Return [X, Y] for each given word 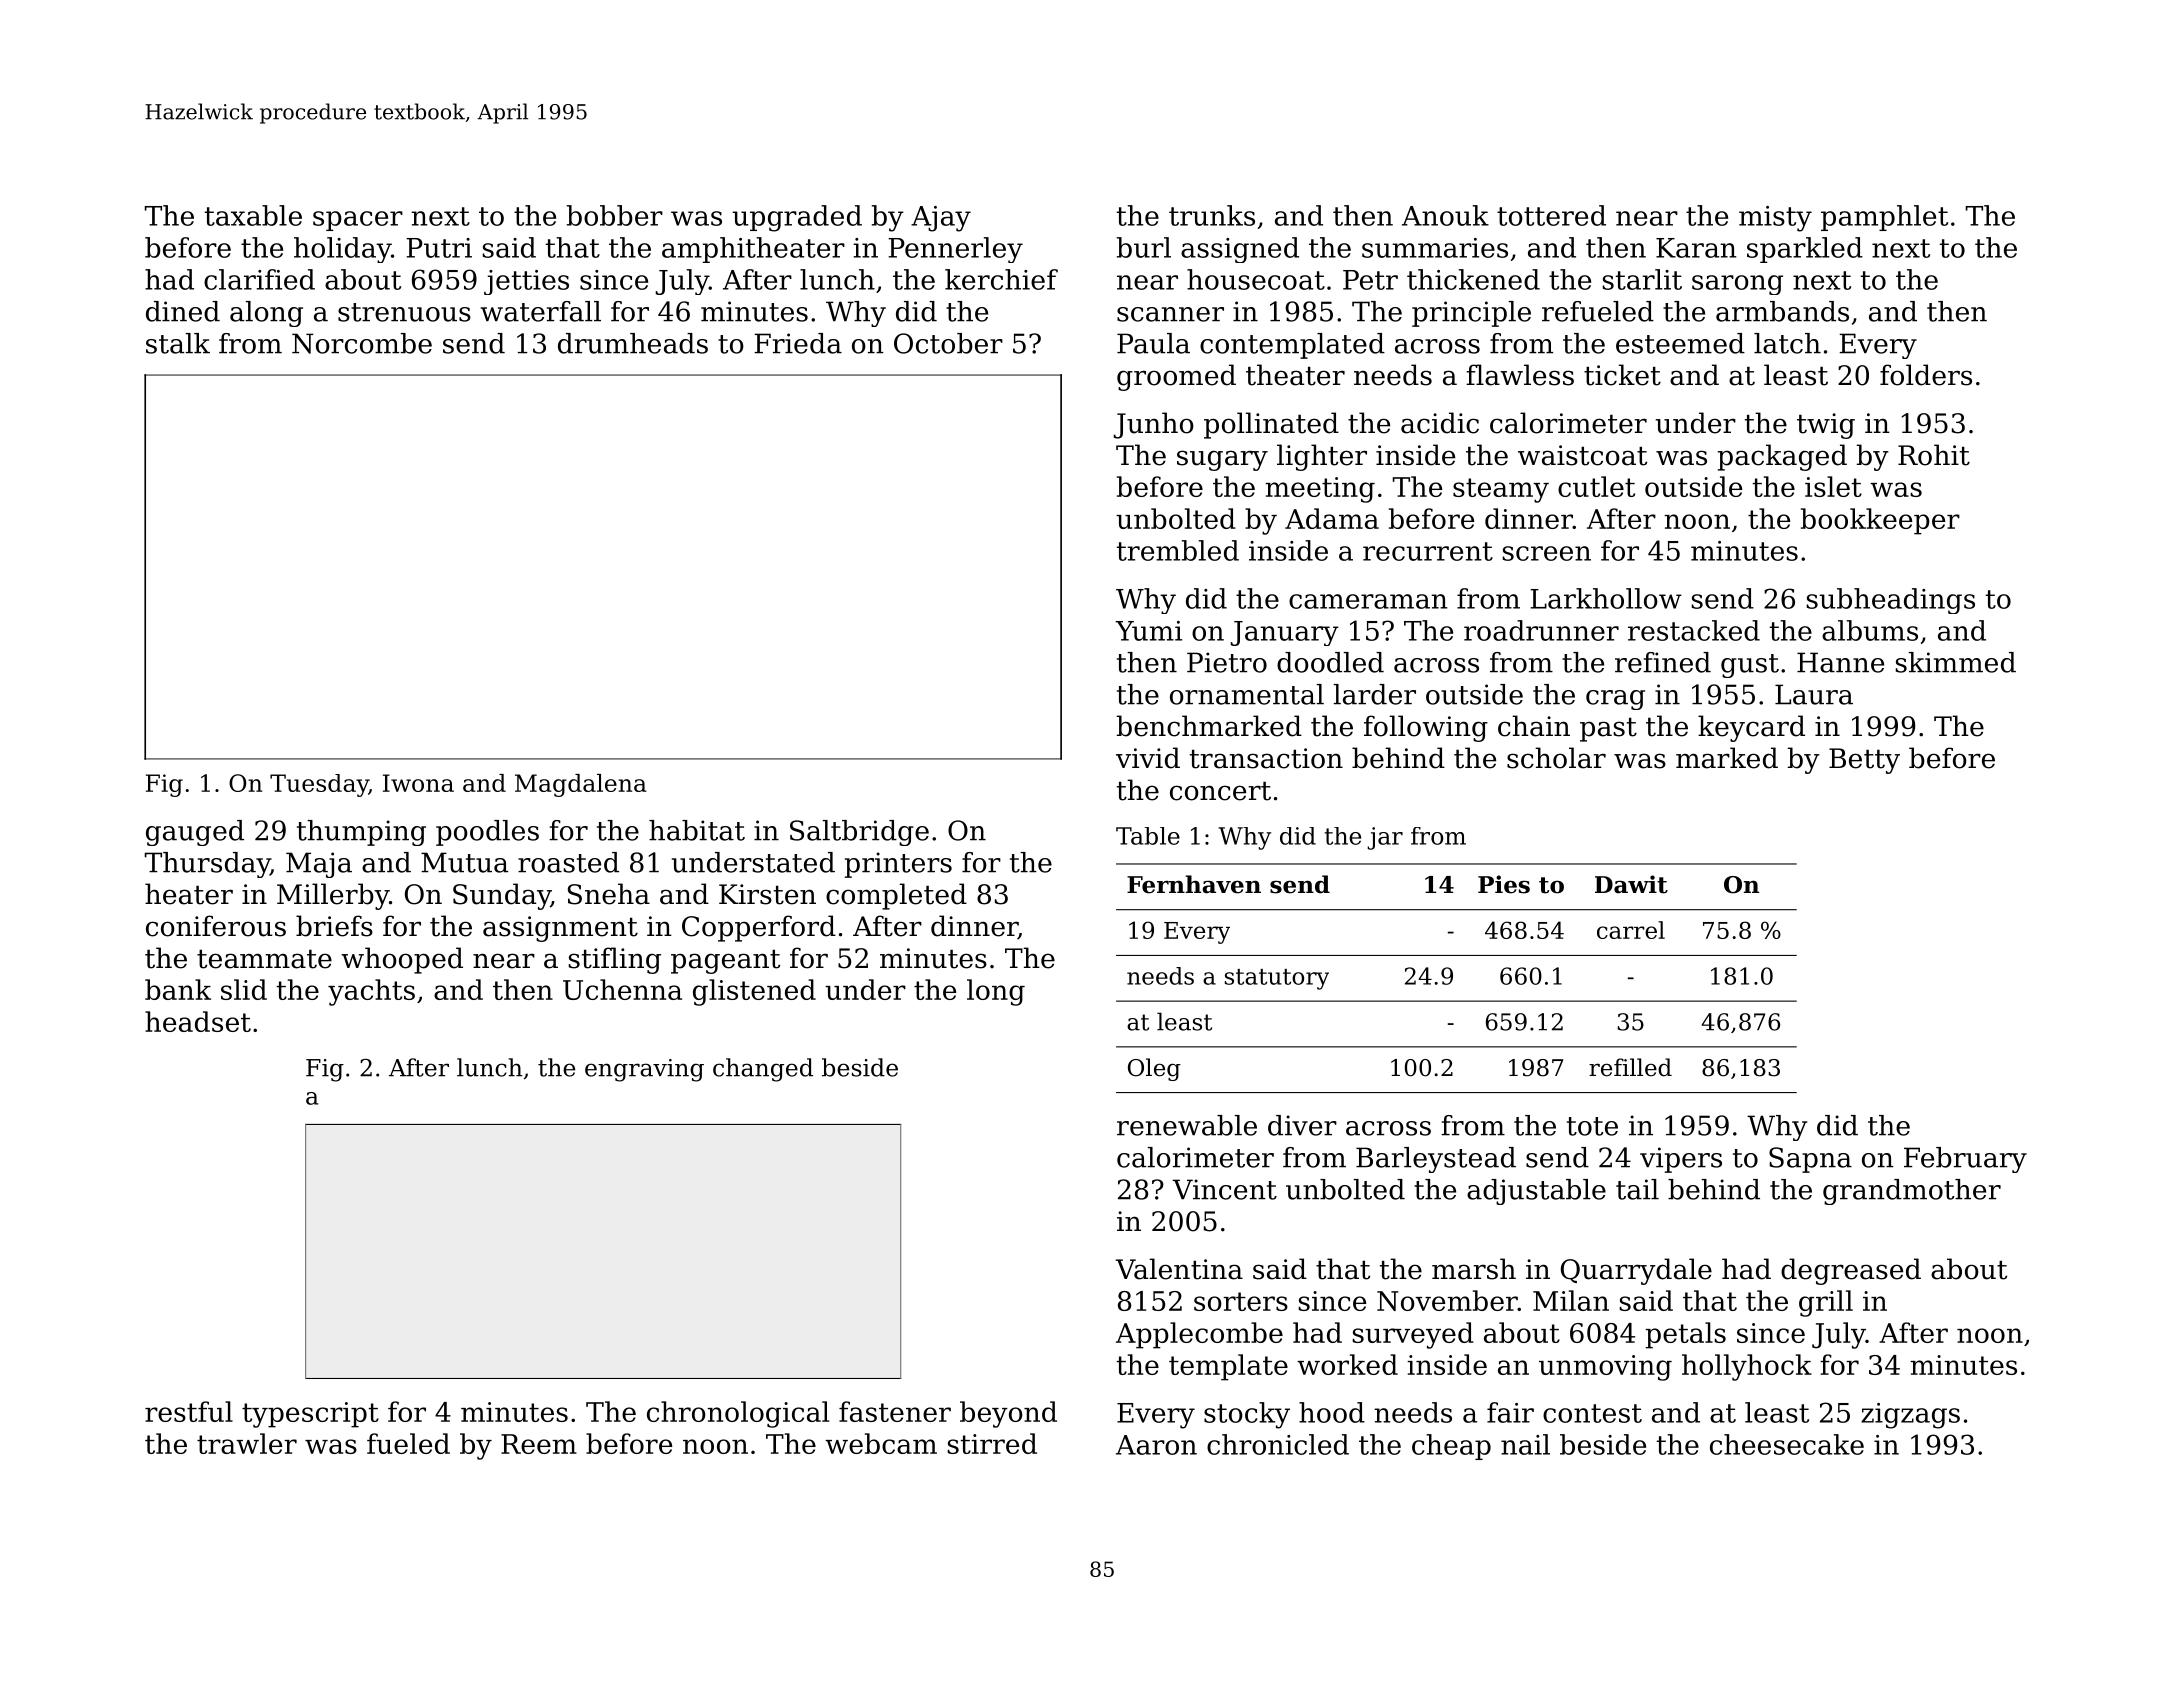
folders [1926, 375]
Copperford [759, 928]
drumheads [633, 343]
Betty [1864, 761]
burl [1144, 247]
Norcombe [362, 343]
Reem [539, 1444]
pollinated [1271, 425]
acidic [1440, 423]
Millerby [333, 896]
